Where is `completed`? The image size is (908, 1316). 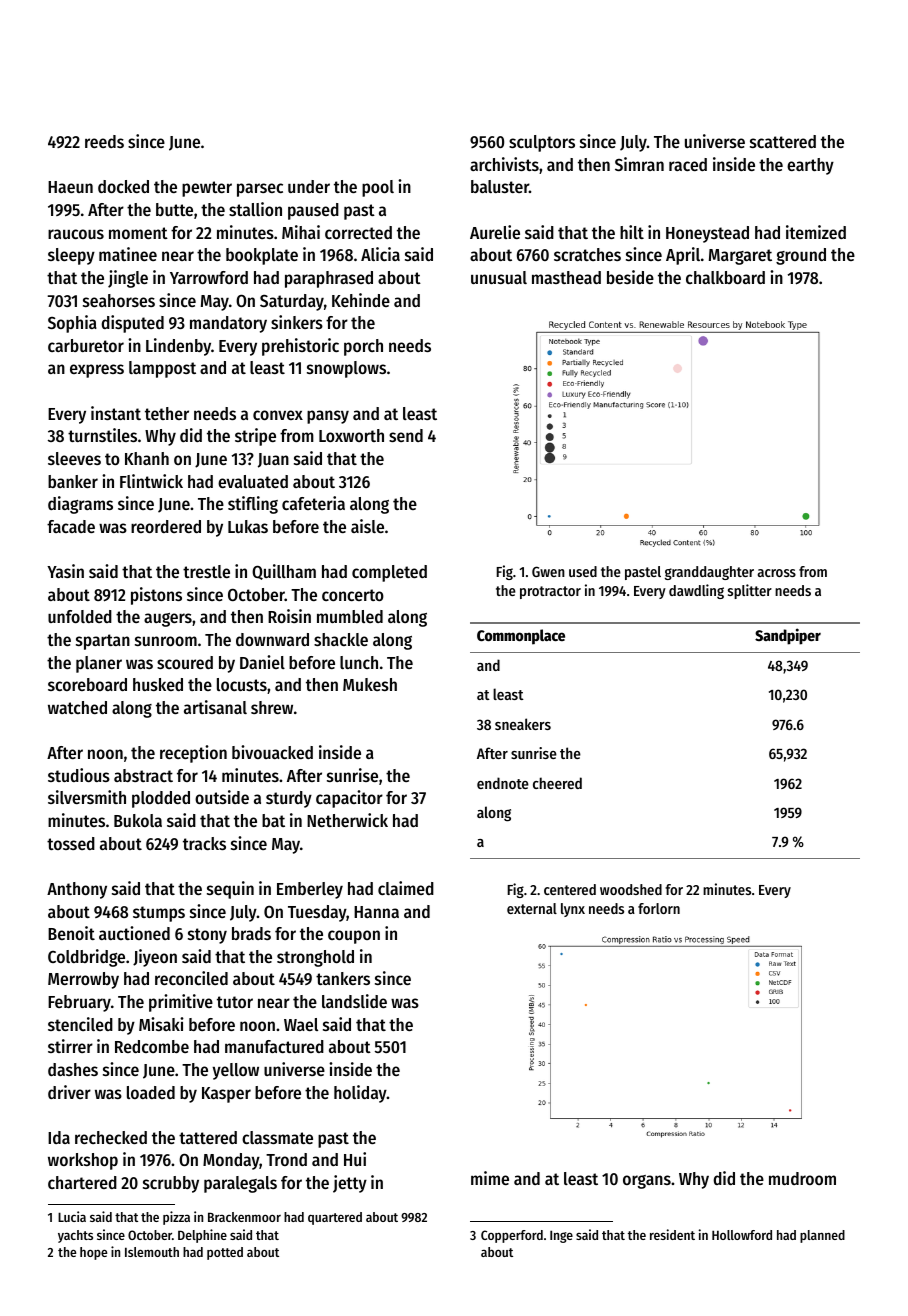
completed is located at coordinates (389, 573).
